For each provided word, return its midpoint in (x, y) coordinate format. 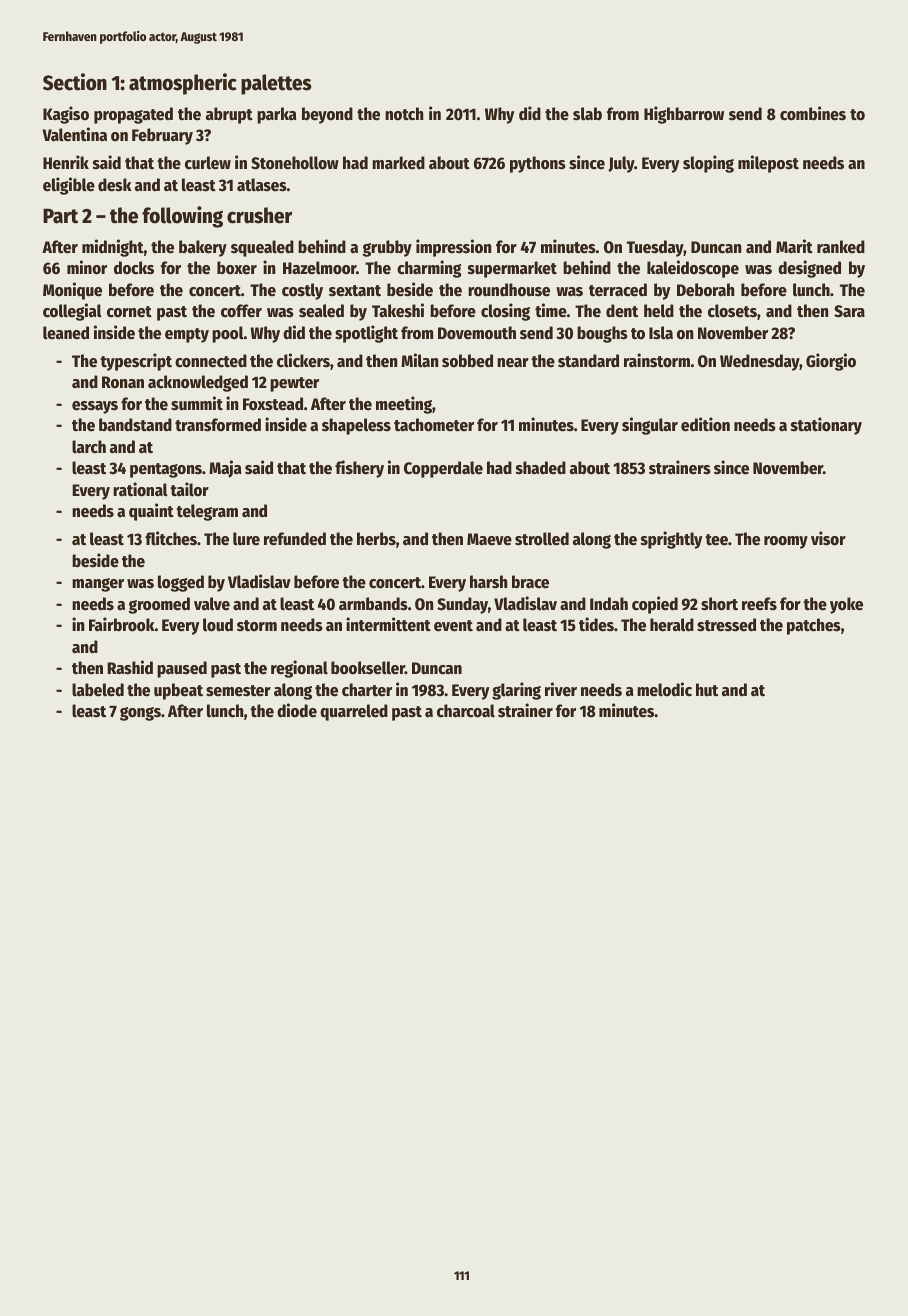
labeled (98, 690)
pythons (538, 164)
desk (115, 185)
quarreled (354, 712)
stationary (826, 426)
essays (95, 407)
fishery (359, 469)
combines (813, 113)
